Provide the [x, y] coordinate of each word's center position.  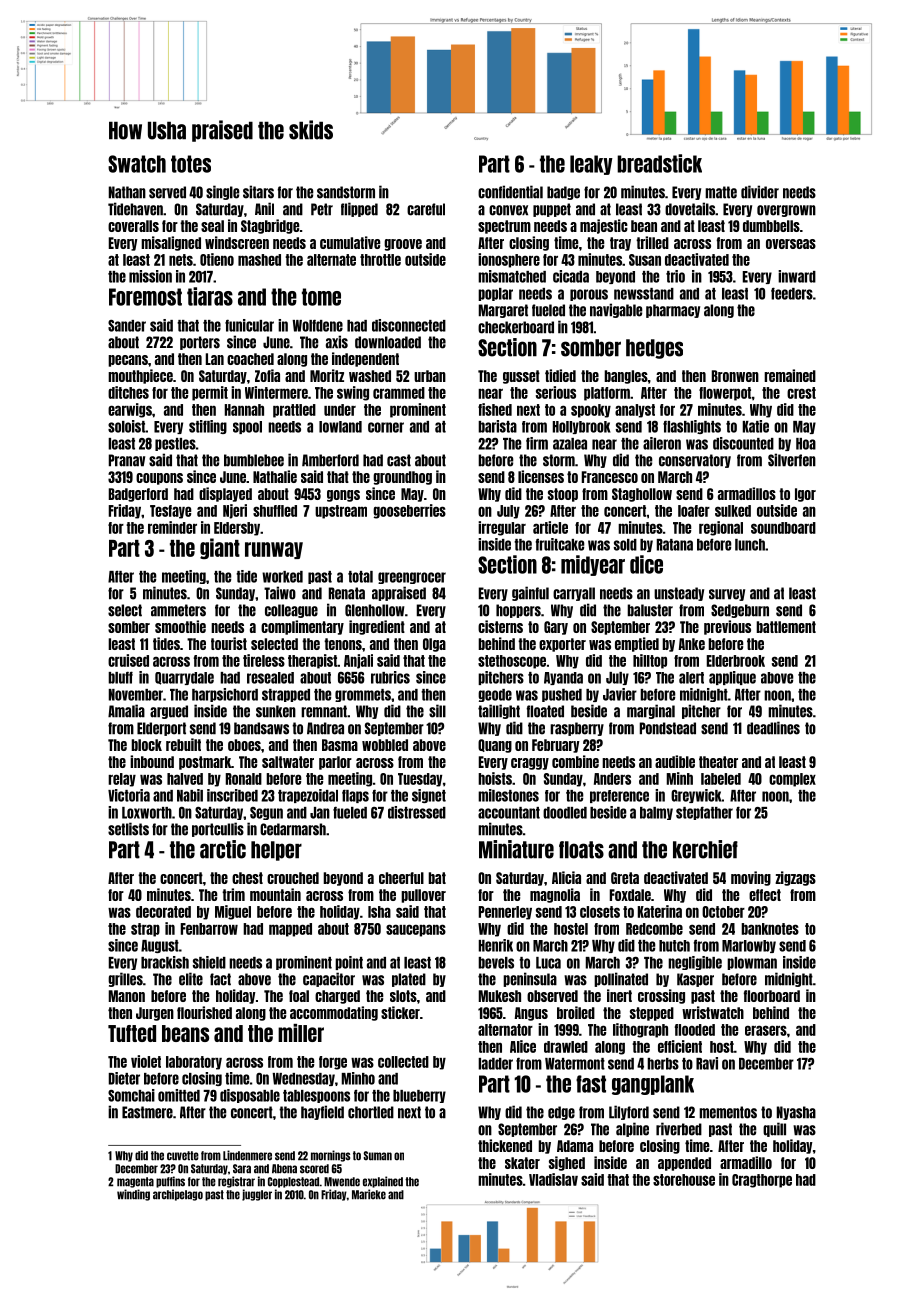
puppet [552, 210]
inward [797, 276]
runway [274, 550]
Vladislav [553, 1179]
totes [191, 164]
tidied [560, 375]
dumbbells [771, 226]
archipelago [178, 1195]
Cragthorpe [762, 1181]
